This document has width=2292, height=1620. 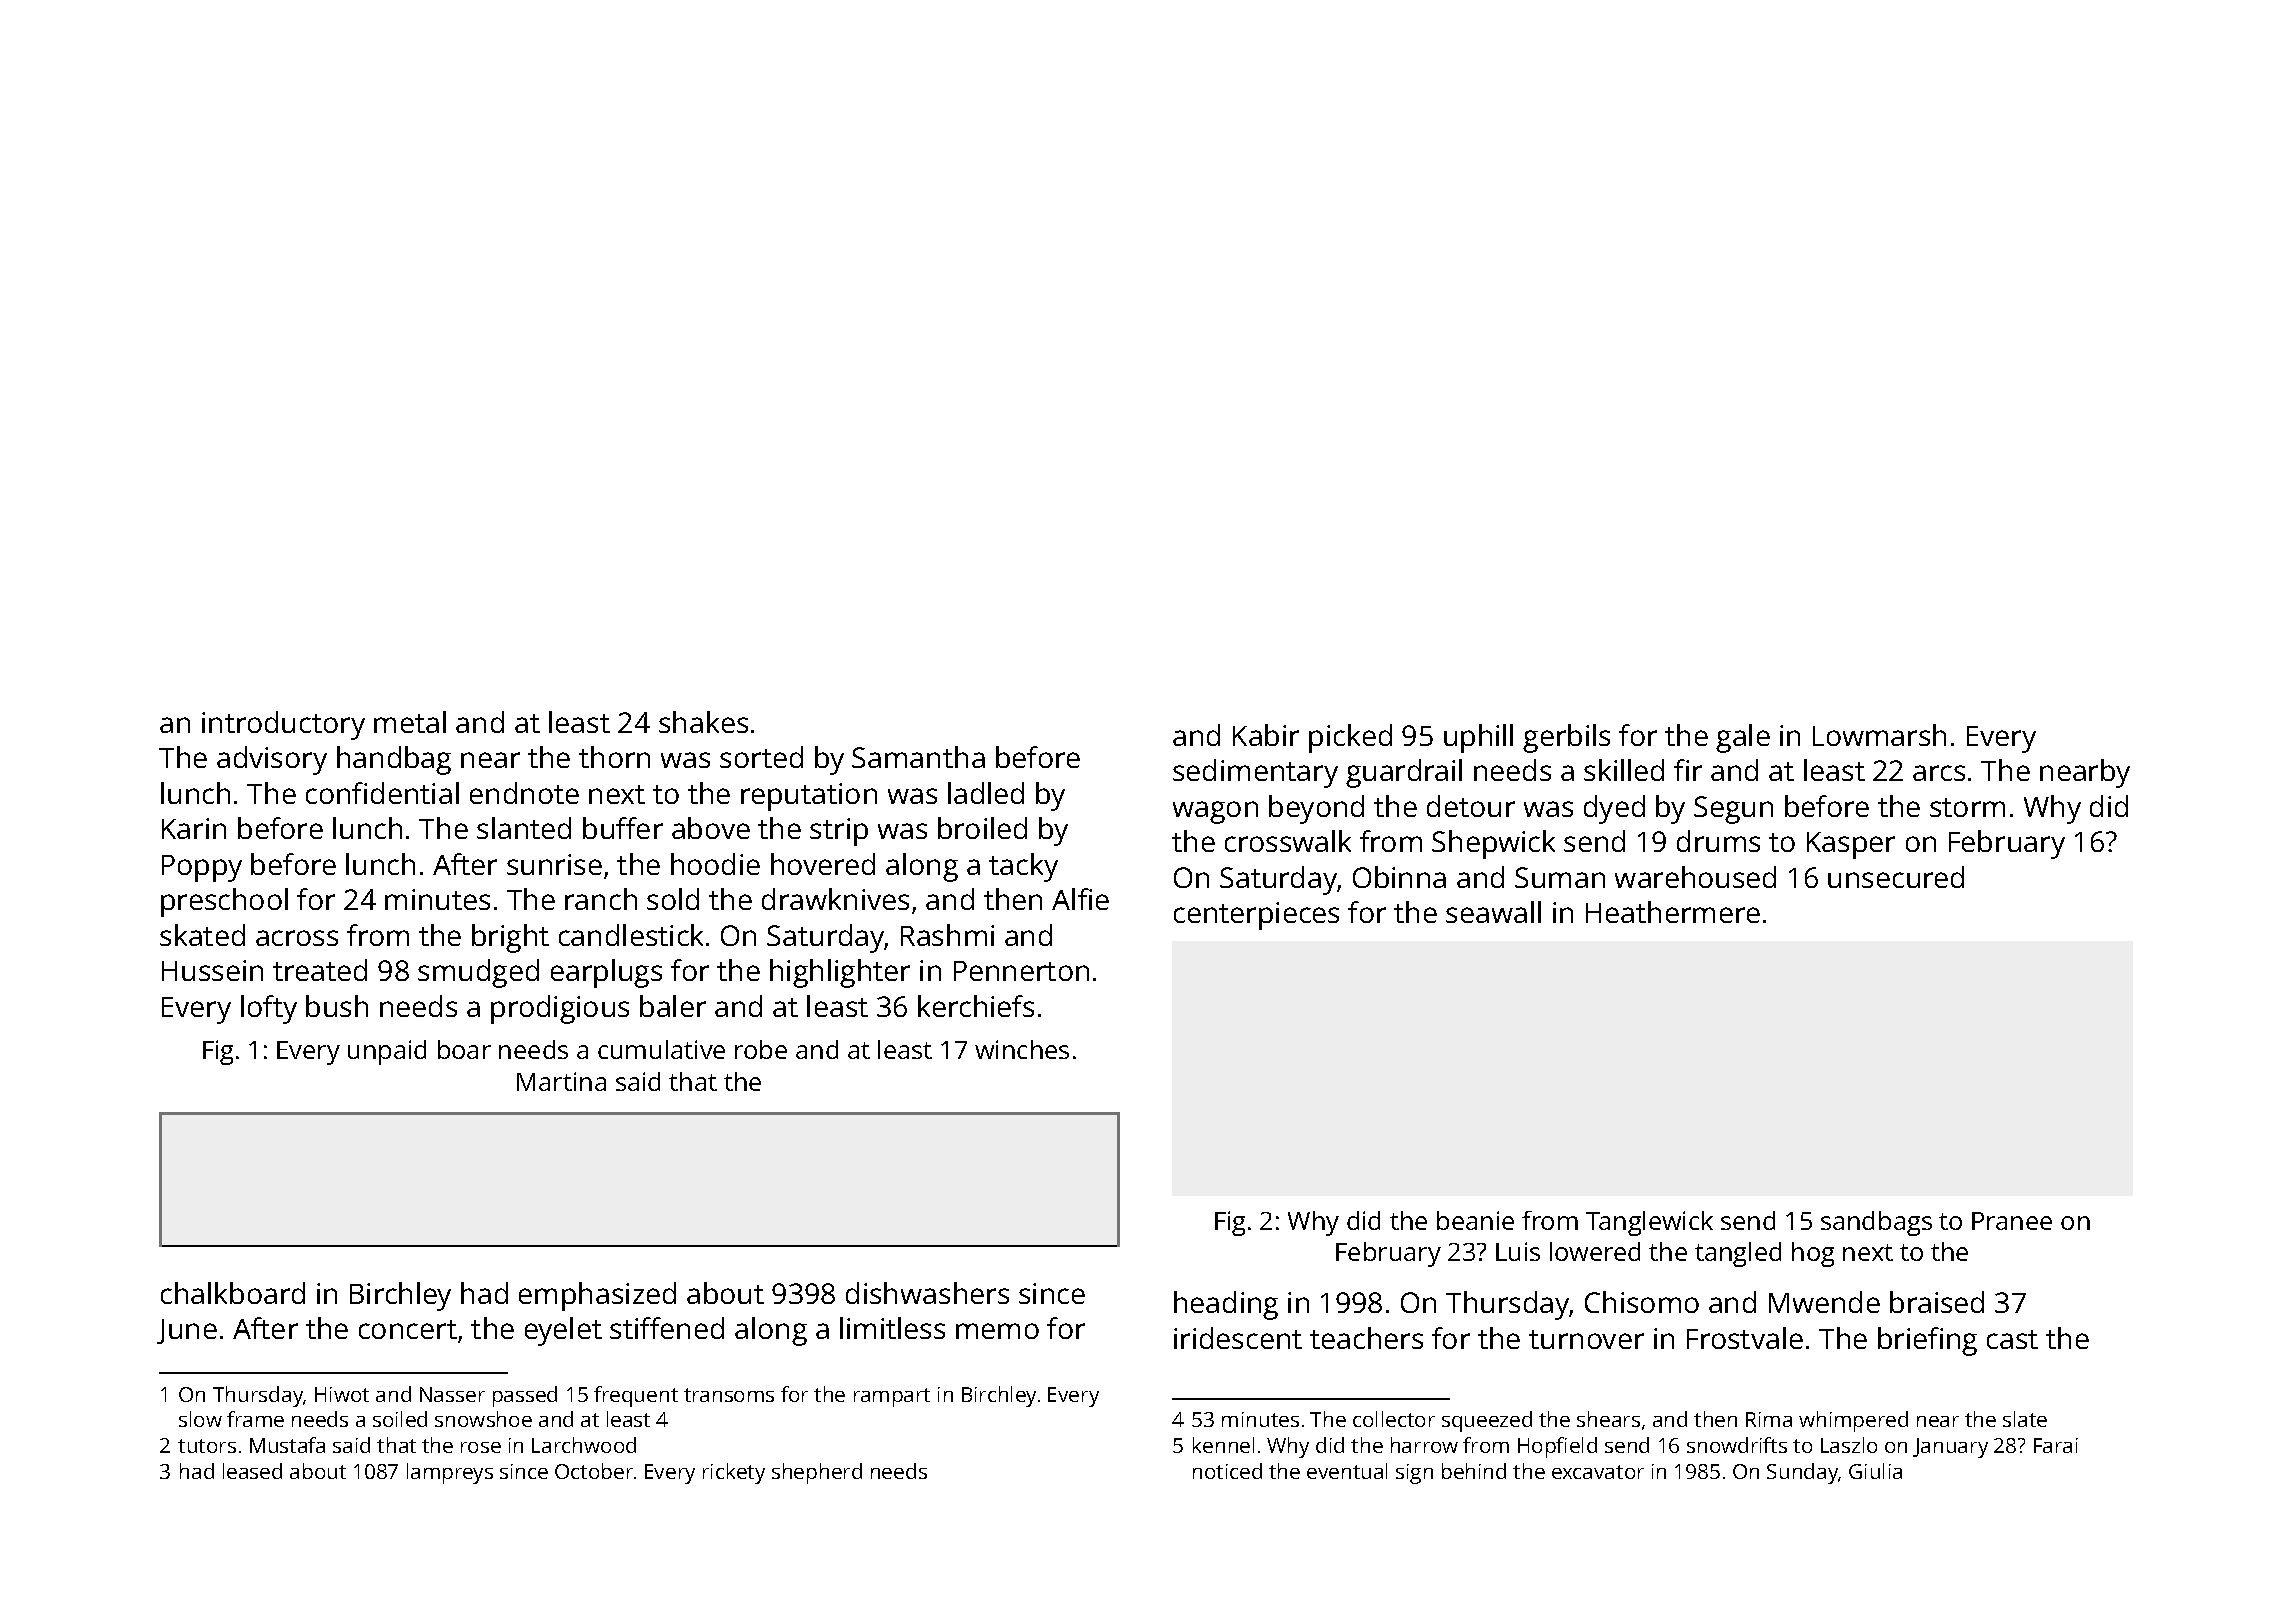 What do you see at coordinates (561, 1081) in the document?
I see `Martina` at bounding box center [561, 1081].
